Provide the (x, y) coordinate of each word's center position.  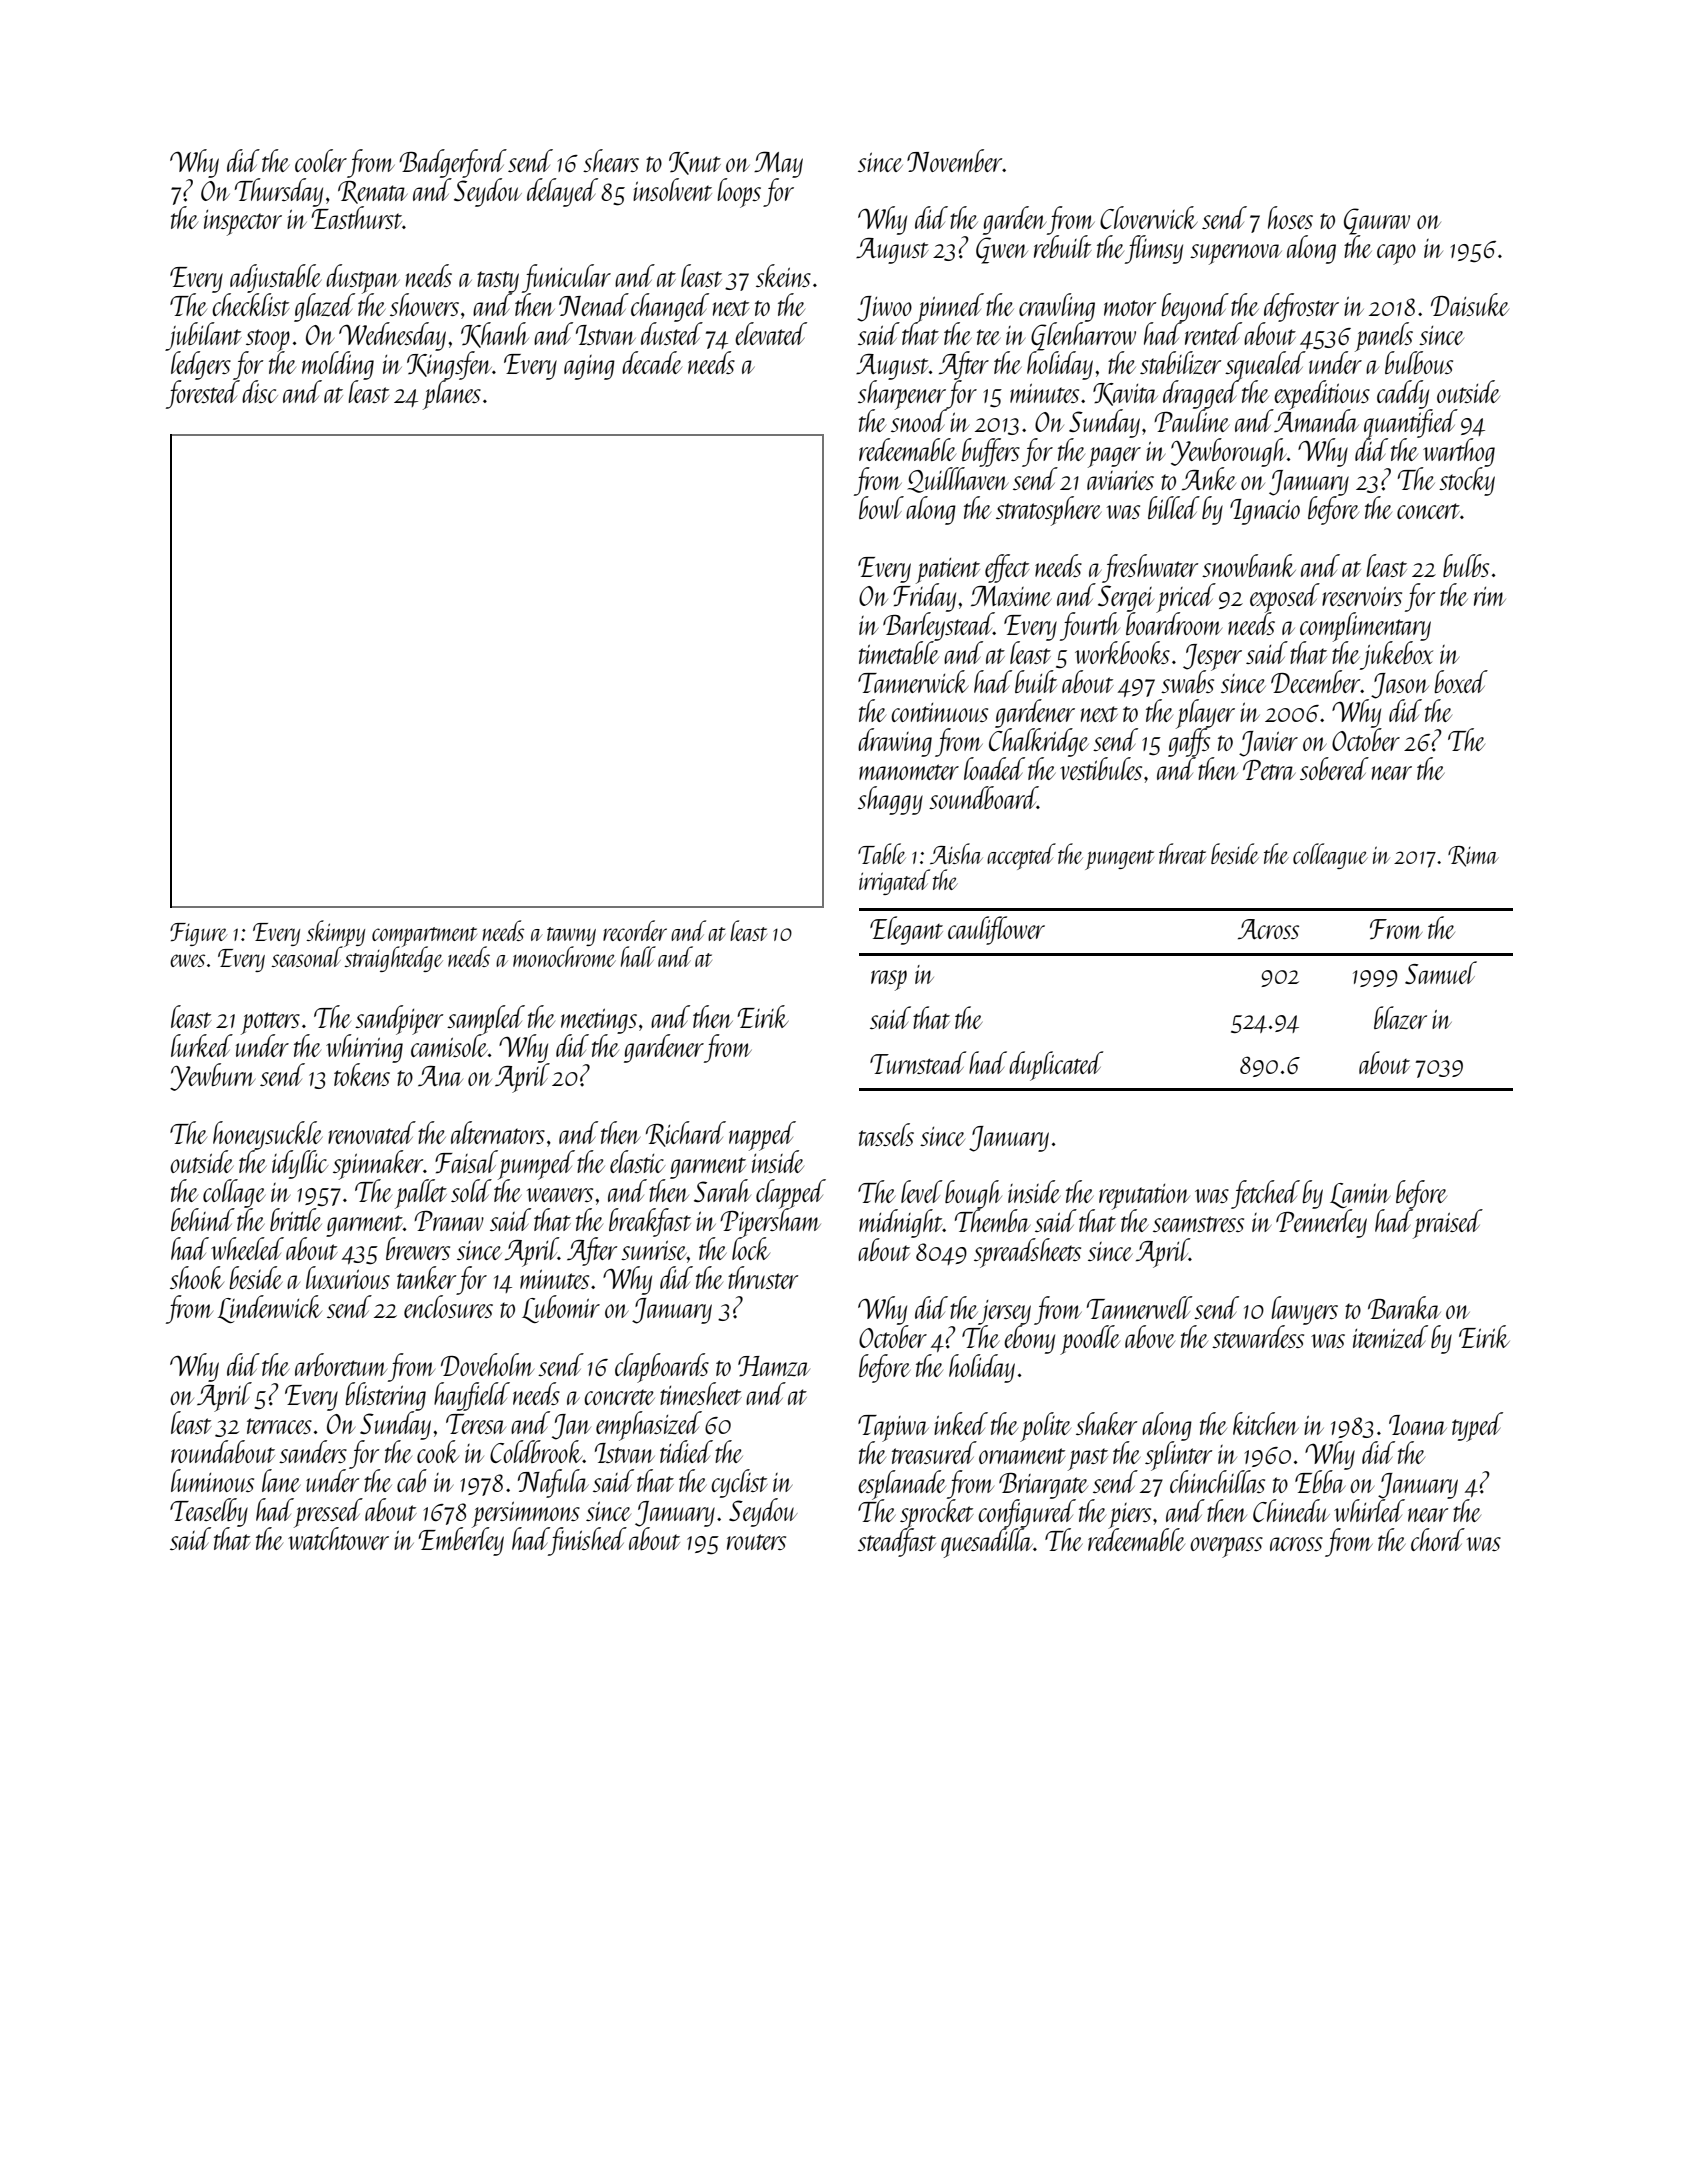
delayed (562, 192)
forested (203, 394)
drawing (895, 742)
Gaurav (1377, 221)
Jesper (1212, 657)
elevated (771, 333)
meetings (599, 1021)
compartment (424, 937)
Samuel (1441, 972)
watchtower (338, 1538)
